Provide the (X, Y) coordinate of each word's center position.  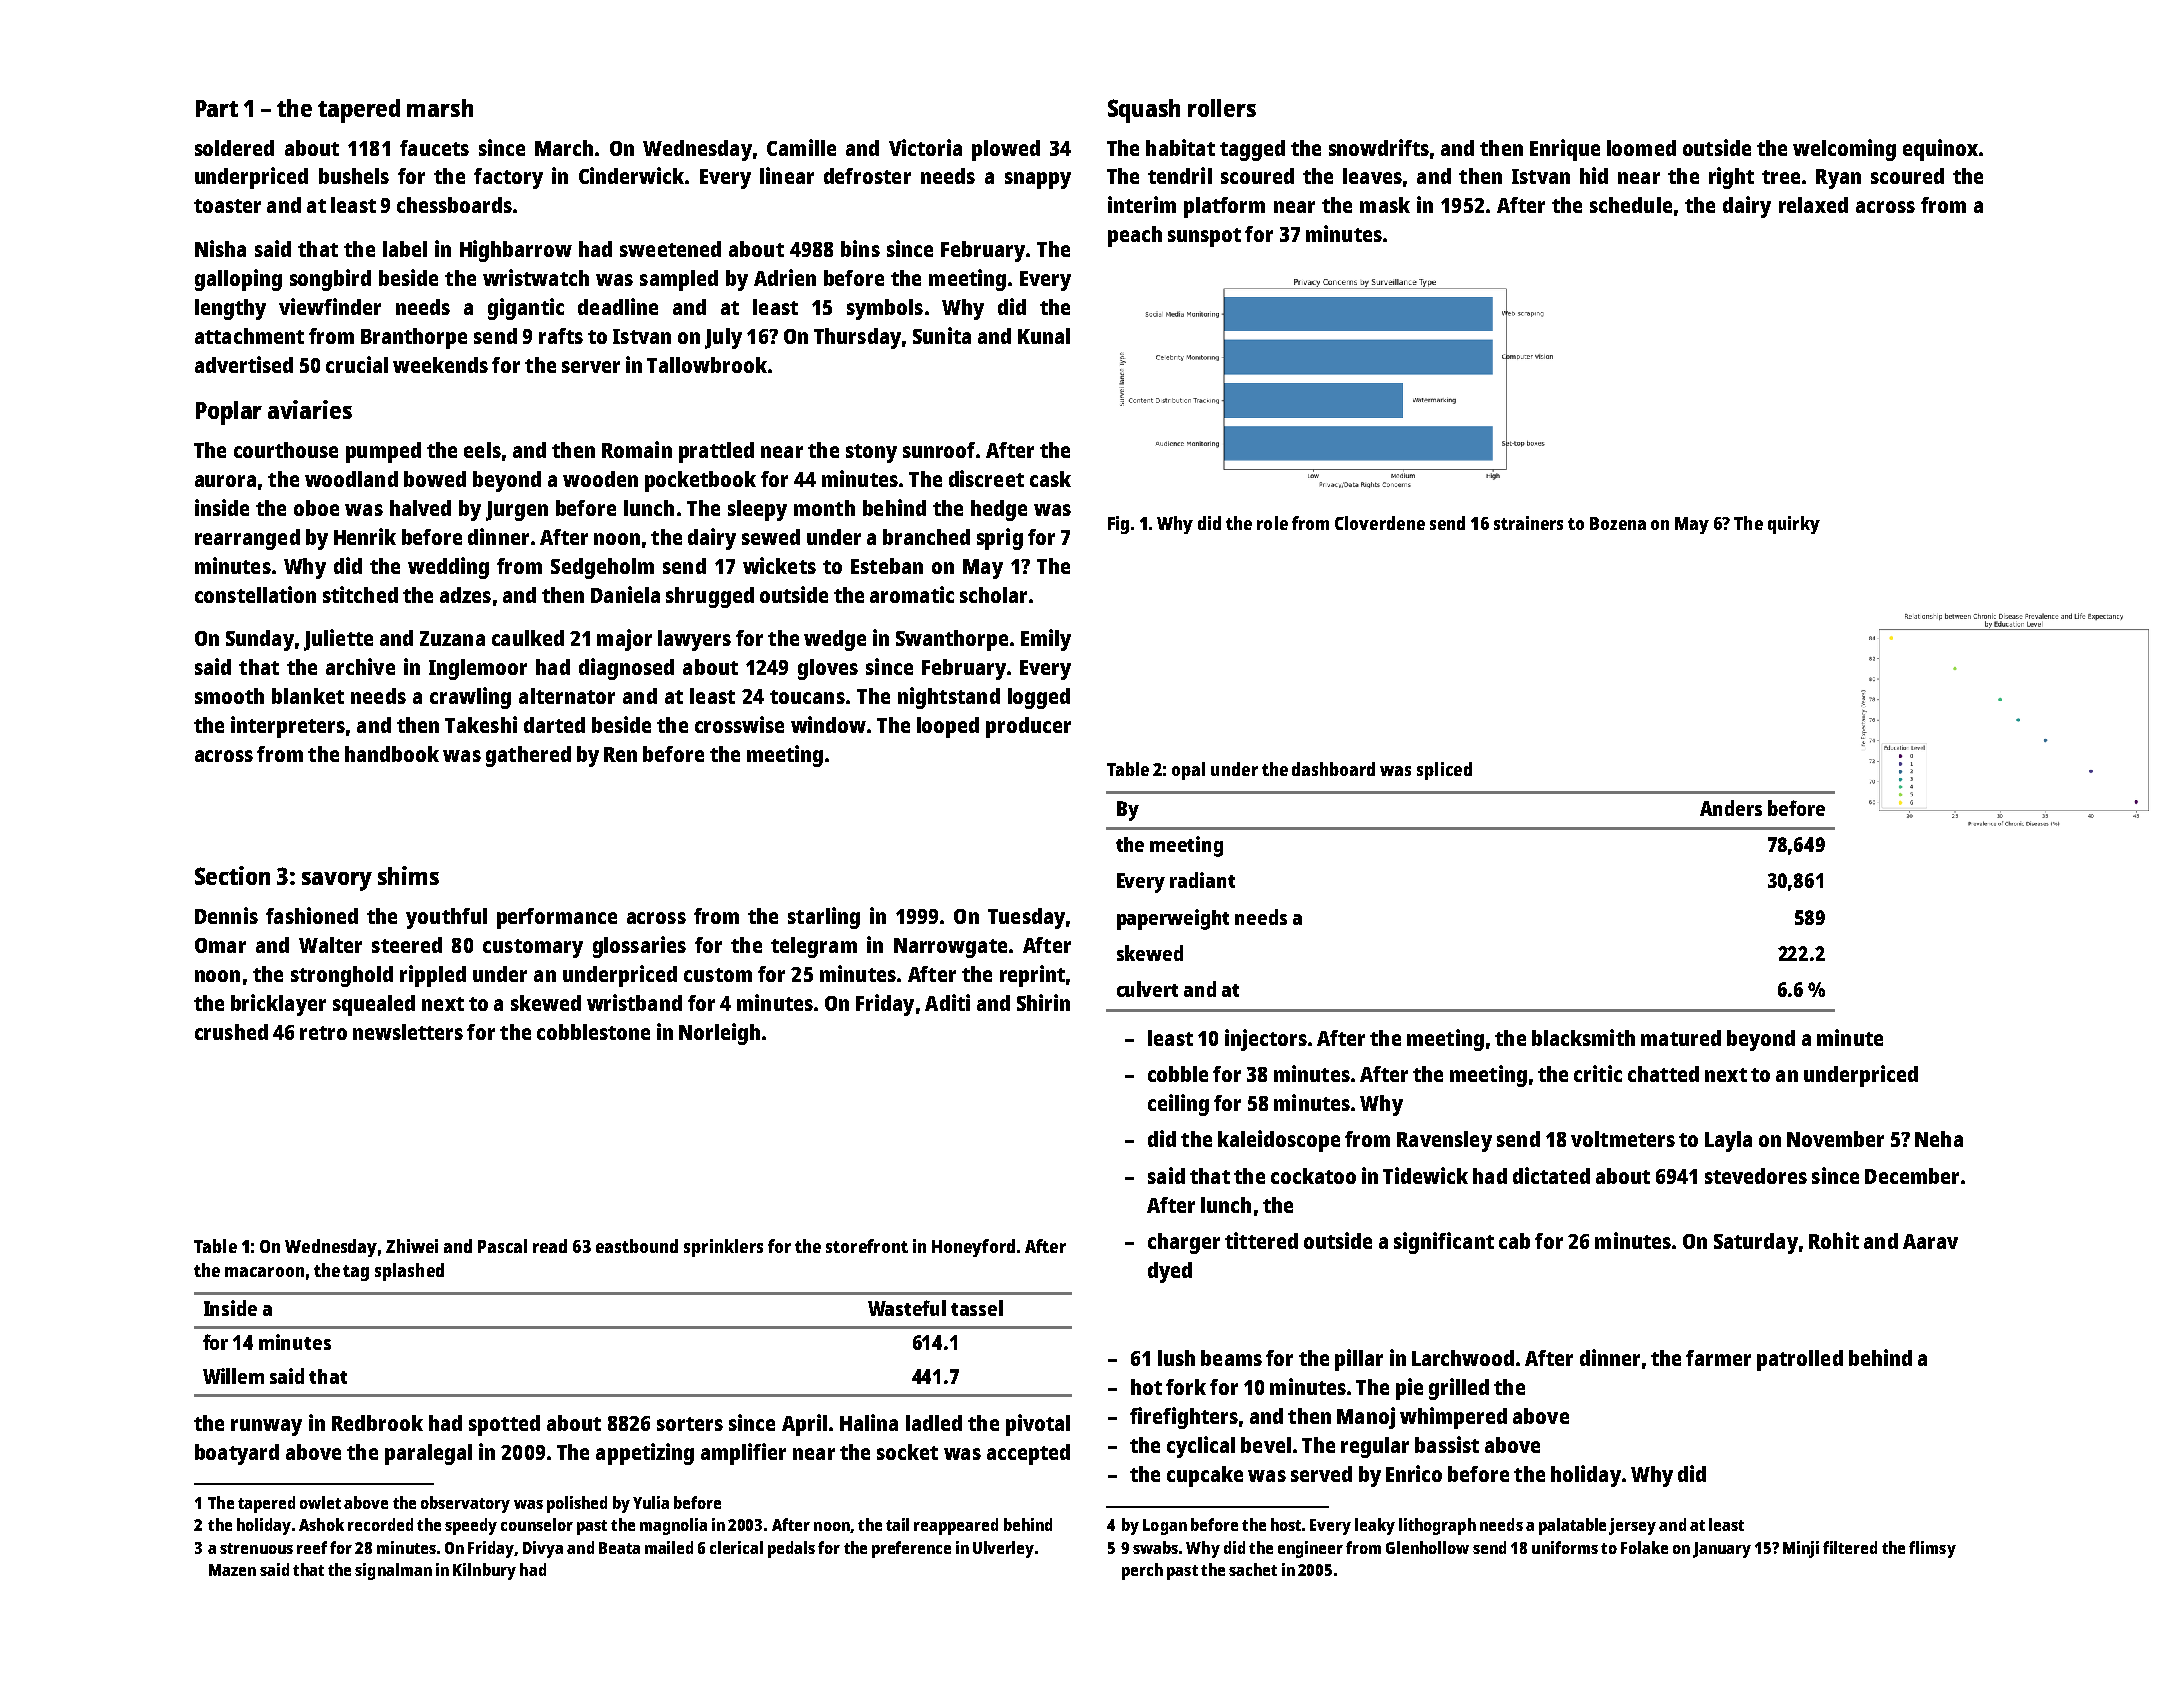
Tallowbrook (707, 365)
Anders (1731, 808)
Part (217, 108)
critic (1598, 1073)
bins (860, 248)
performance (557, 918)
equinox (1940, 150)
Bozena (1618, 523)
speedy (471, 1526)
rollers (1222, 108)
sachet (1253, 1569)
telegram (814, 947)
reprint (1032, 976)
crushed (231, 1032)
